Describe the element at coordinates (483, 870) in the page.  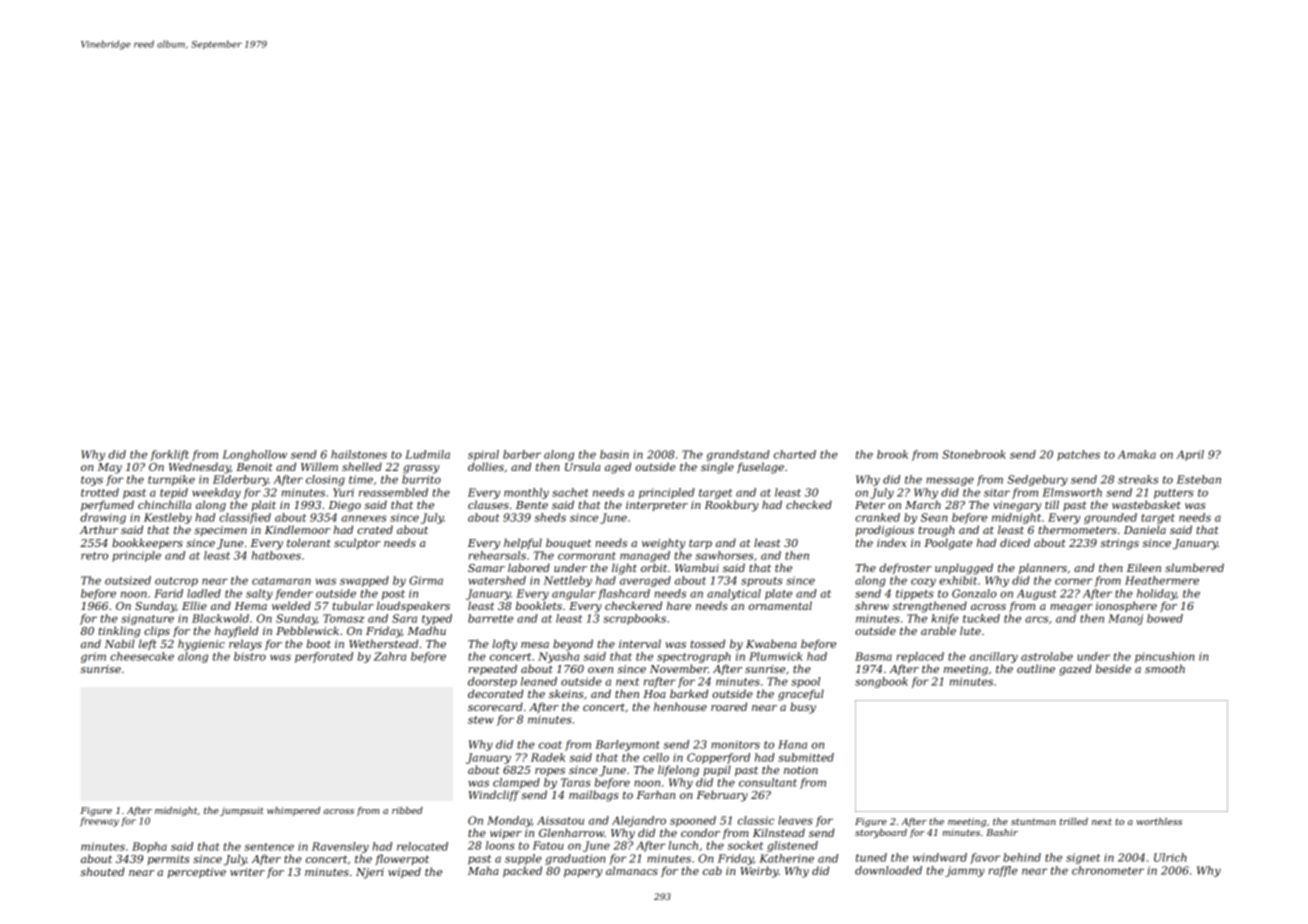
I see `Maha` at that location.
